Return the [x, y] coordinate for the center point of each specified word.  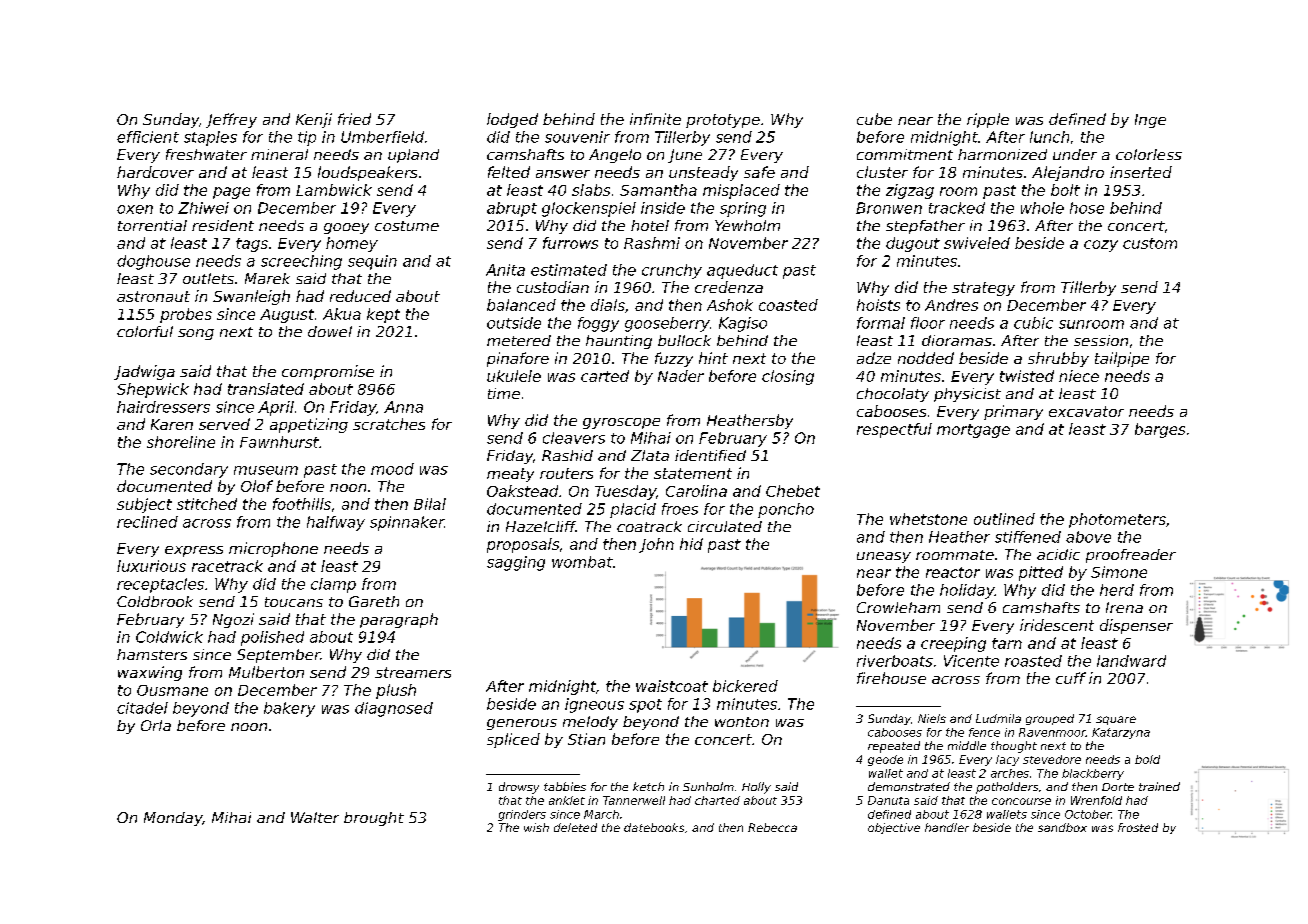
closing [788, 377]
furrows [570, 243]
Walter [315, 817]
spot [645, 706]
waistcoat [672, 686]
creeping [953, 644]
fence [984, 732]
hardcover [155, 172]
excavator [1086, 411]
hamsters [152, 654]
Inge [1150, 121]
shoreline [181, 442]
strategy [983, 289]
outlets [208, 278]
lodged [512, 120]
